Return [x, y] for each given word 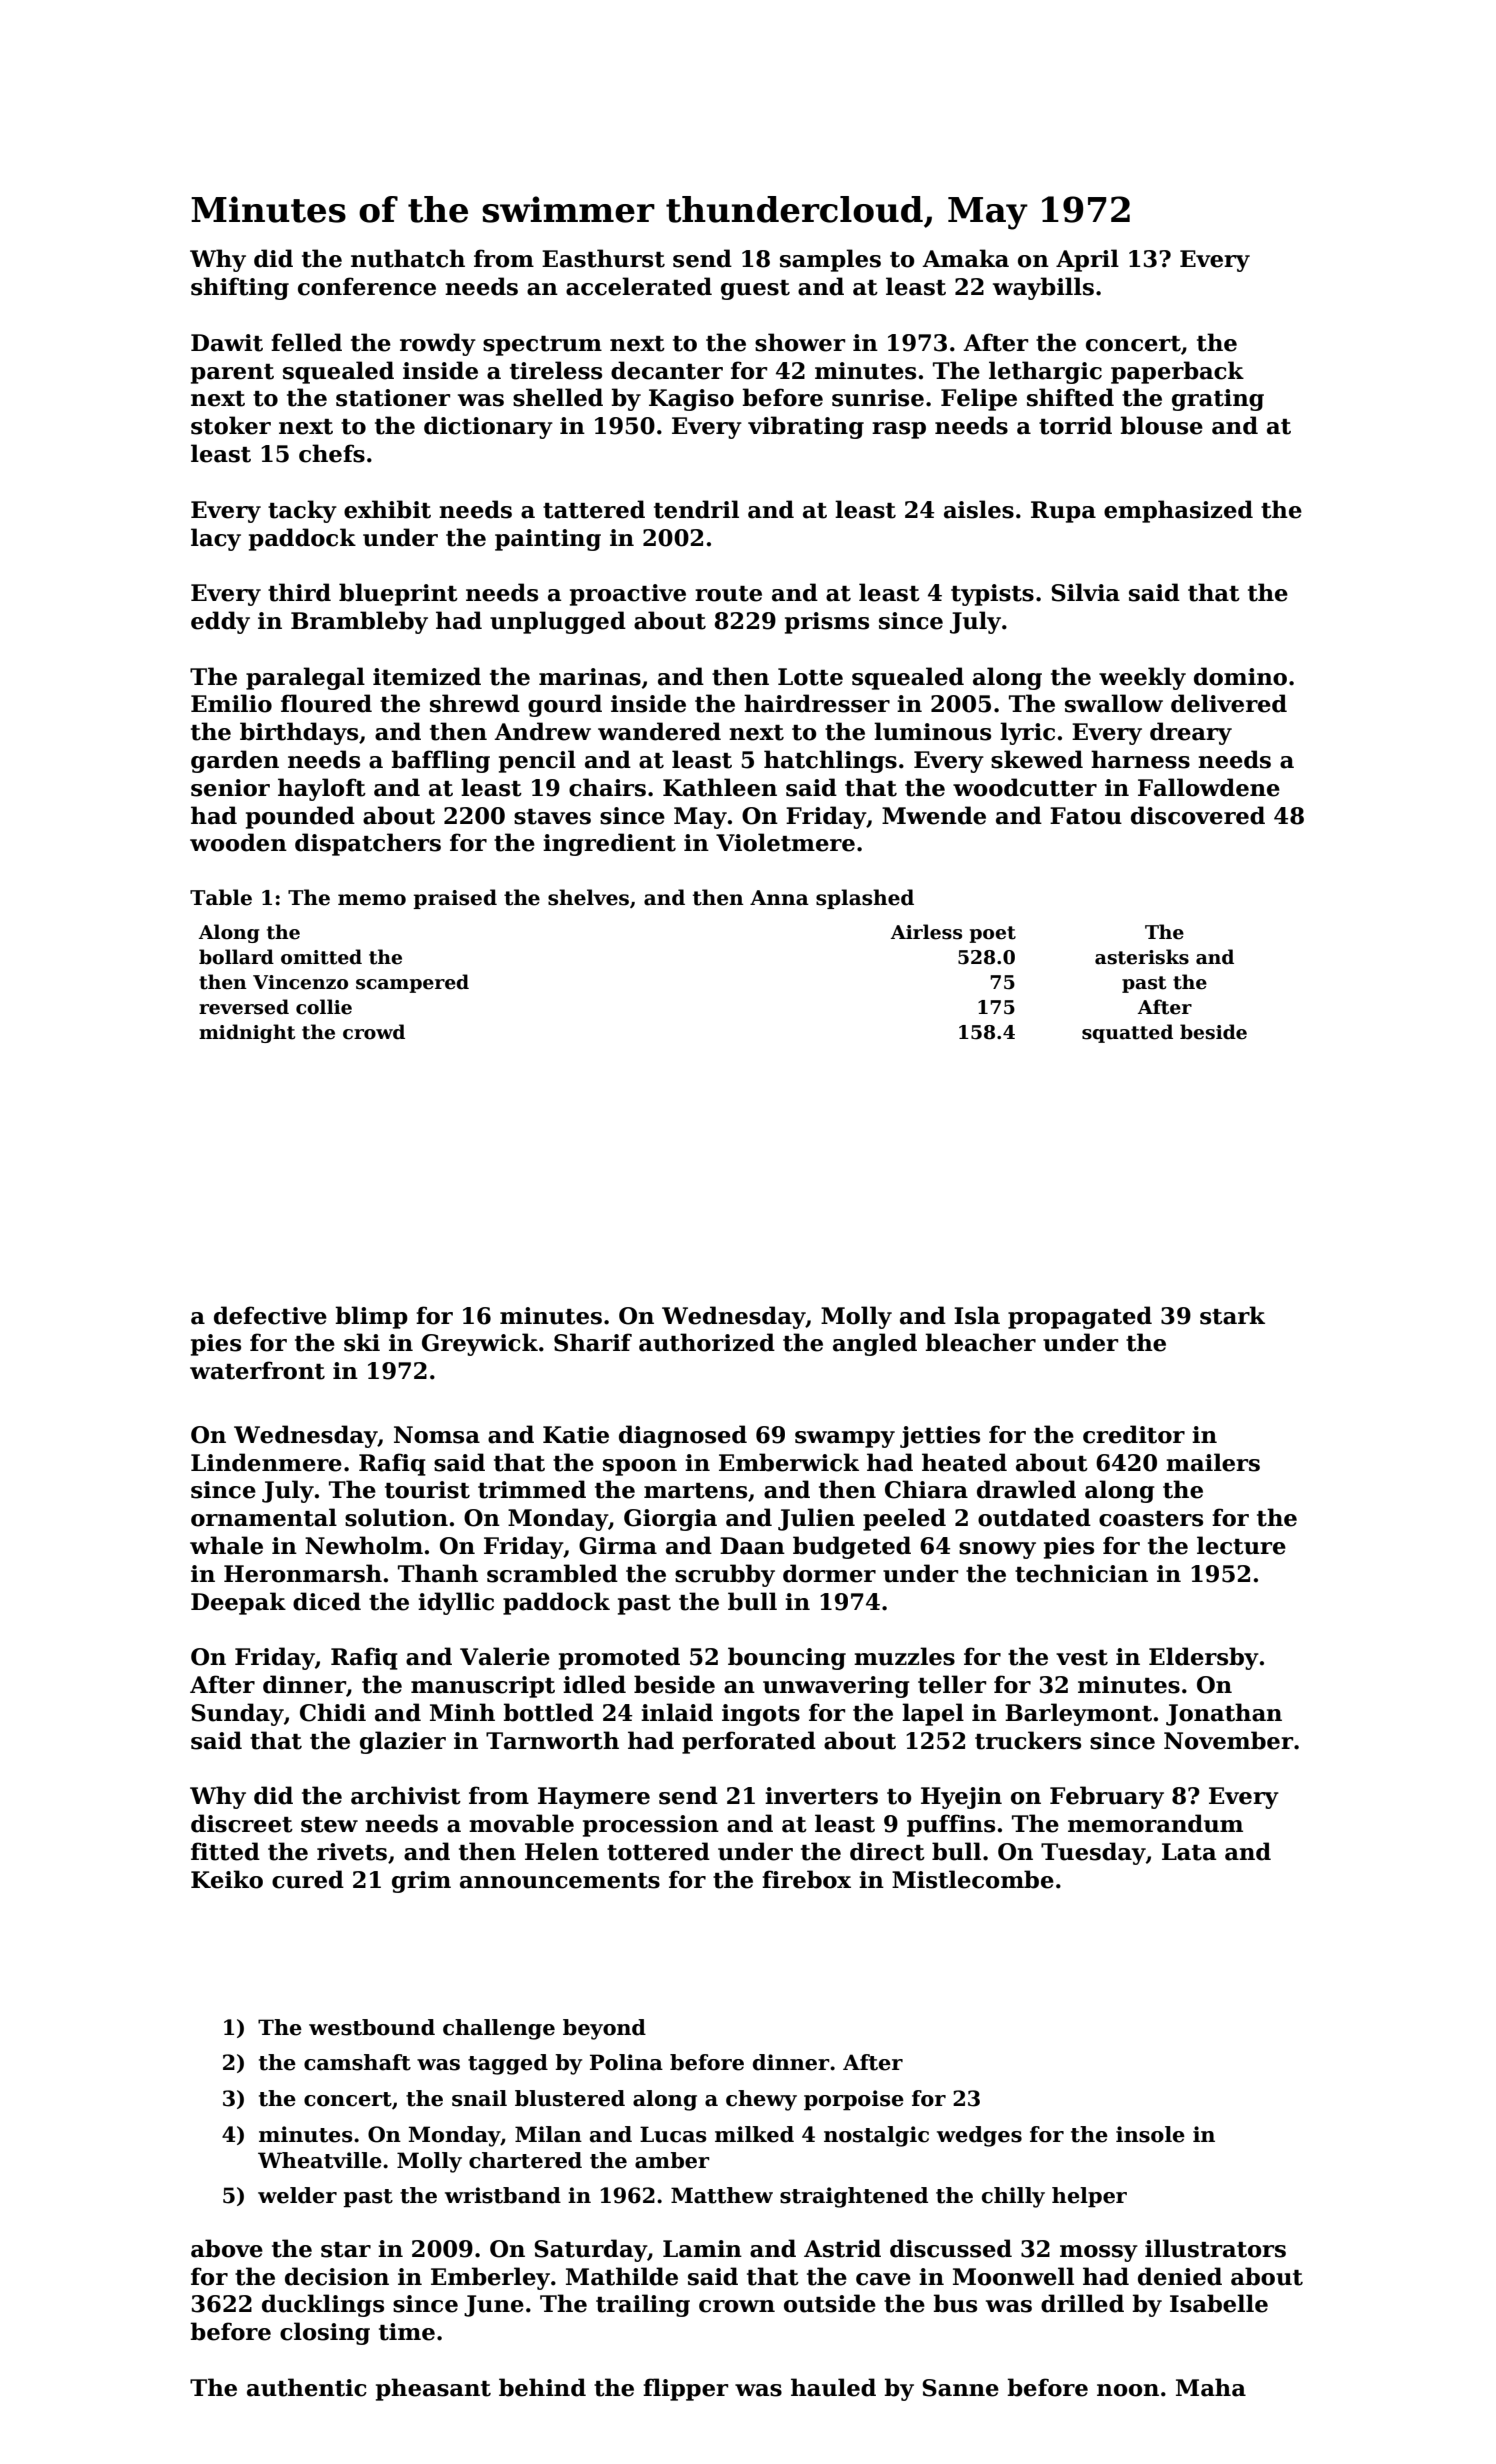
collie [324, 1007]
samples [830, 260]
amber [672, 2160]
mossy [1099, 2253]
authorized [707, 1342]
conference [367, 286]
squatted [1127, 1033]
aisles [979, 509]
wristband [503, 2195]
